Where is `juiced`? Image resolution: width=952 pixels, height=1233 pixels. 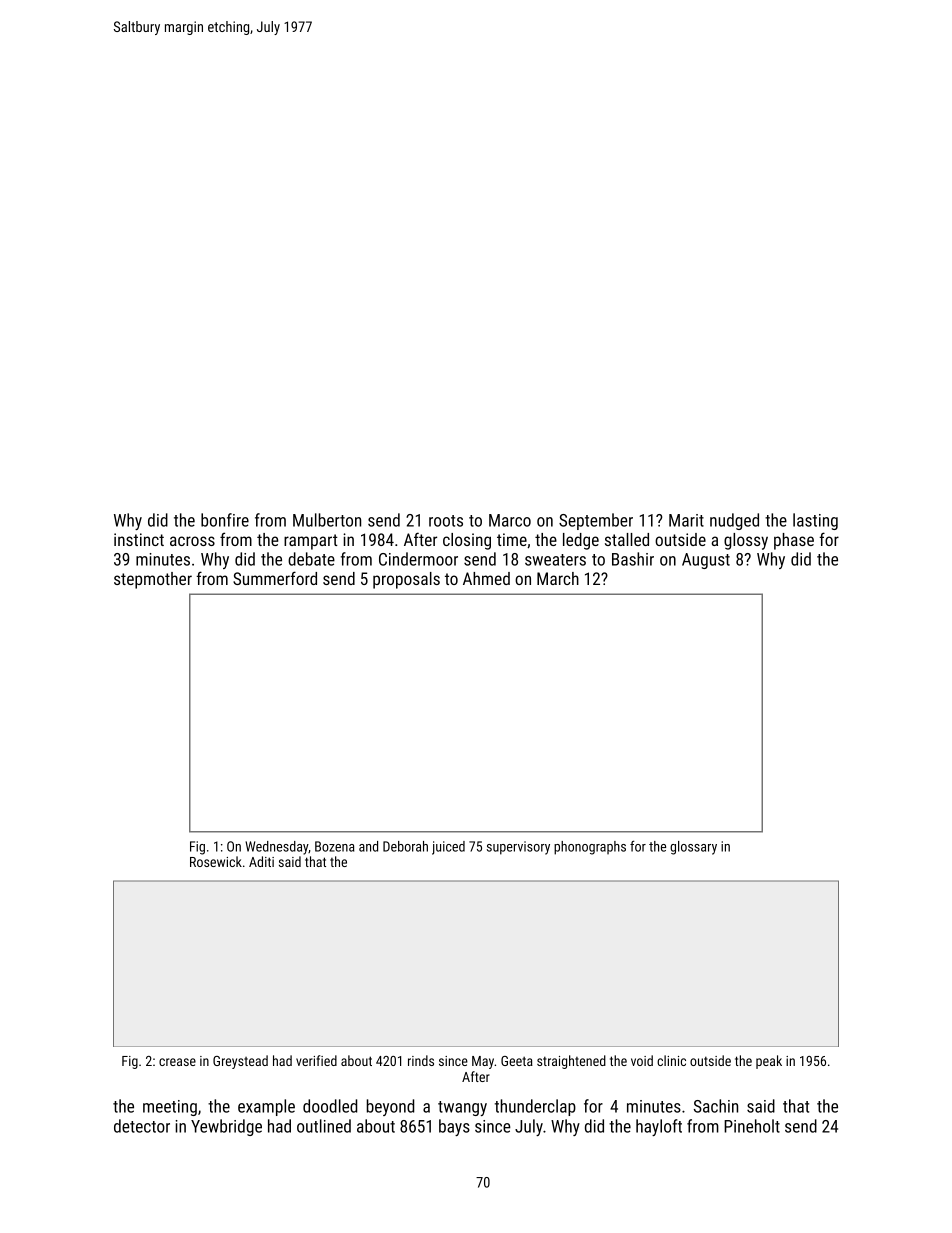 juiced is located at coordinates (448, 848).
